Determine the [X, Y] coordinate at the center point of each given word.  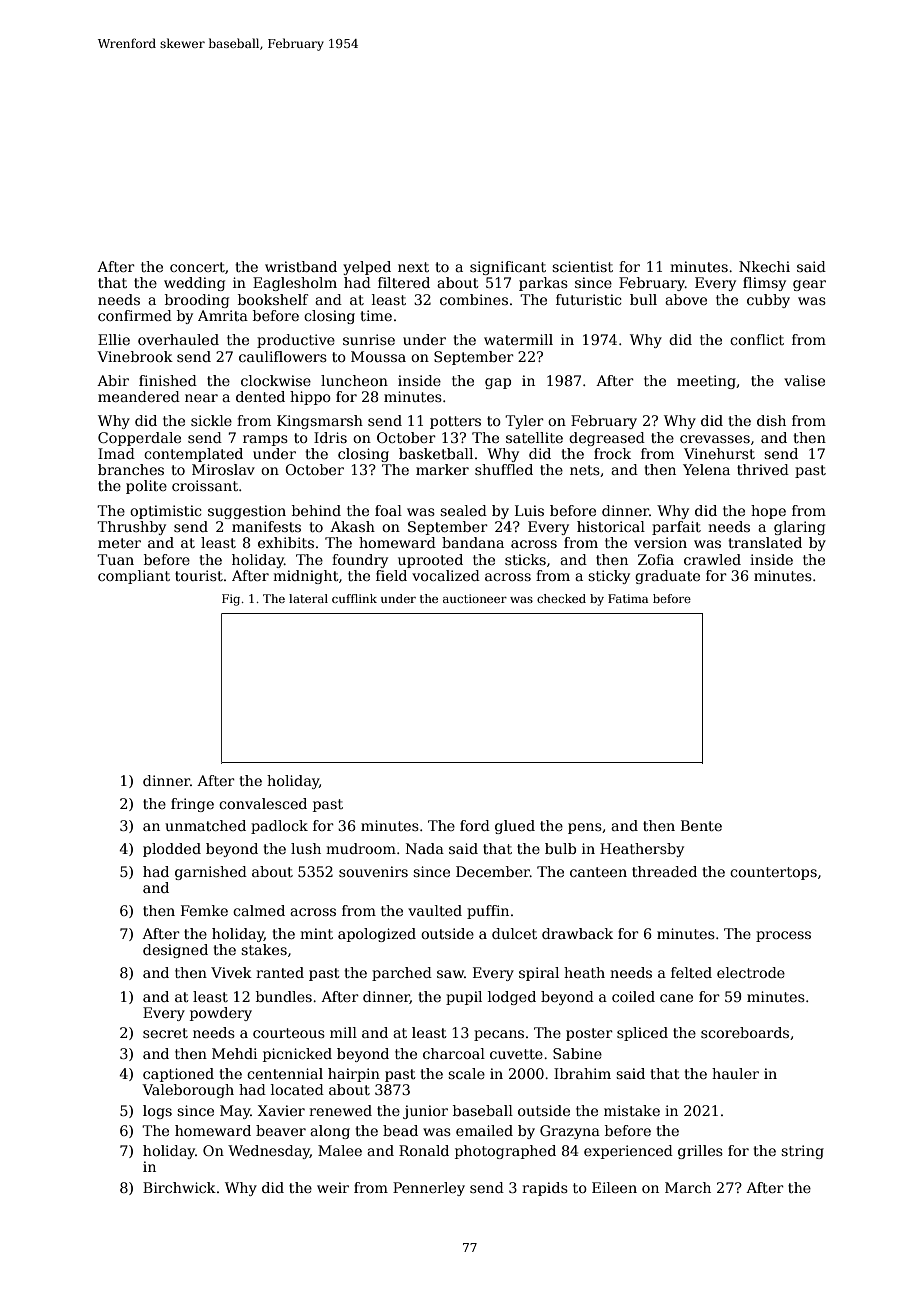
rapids [545, 1189]
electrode [751, 972]
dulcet [514, 933]
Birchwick [179, 1187]
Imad [116, 453]
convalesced [263, 803]
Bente [701, 825]
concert [197, 267]
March [688, 1187]
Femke [204, 910]
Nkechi [764, 266]
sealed [463, 510]
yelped [367, 268]
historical [611, 526]
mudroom [361, 848]
